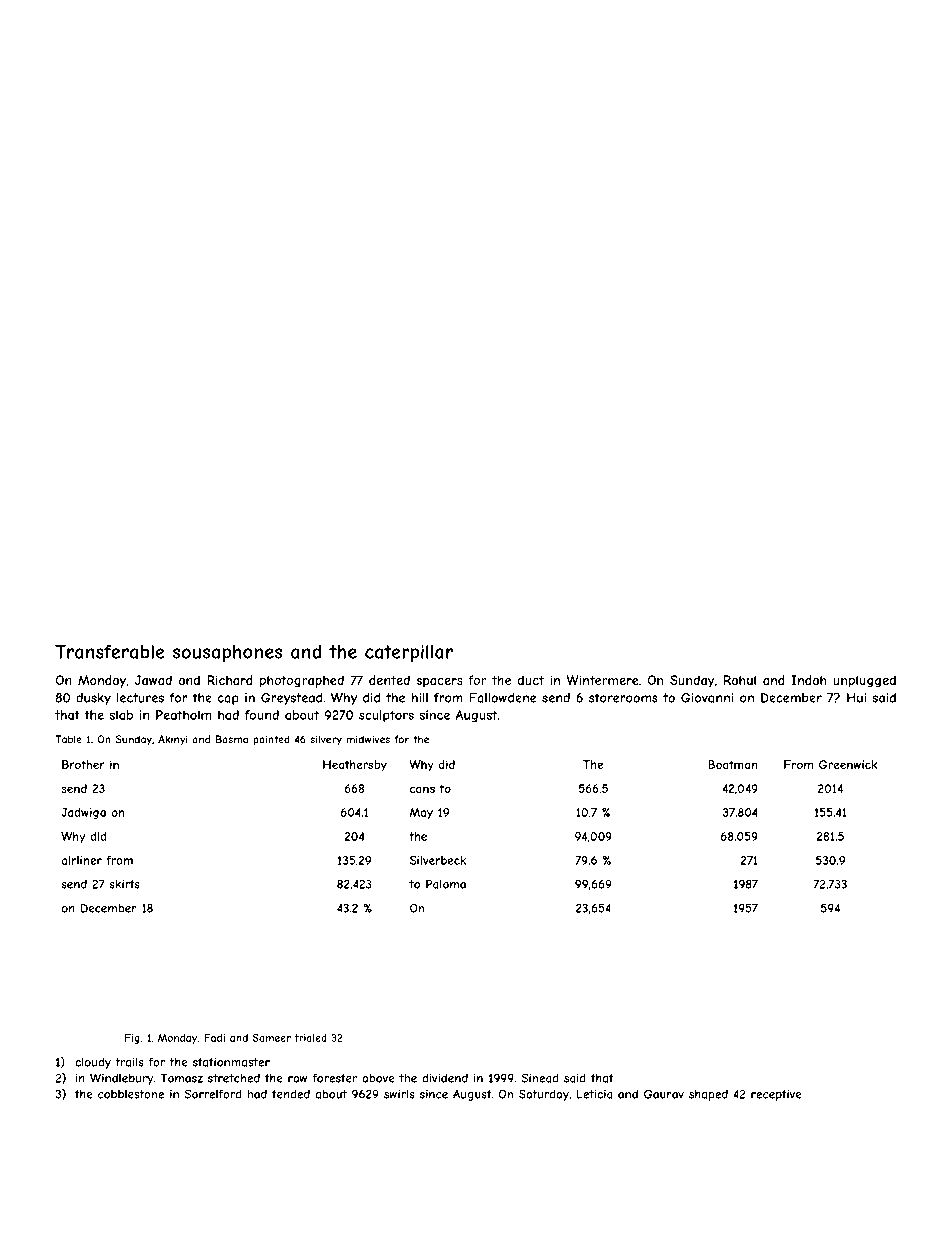  Describe the element at coordinates (132, 1039) in the screenshot. I see `Fig` at that location.
